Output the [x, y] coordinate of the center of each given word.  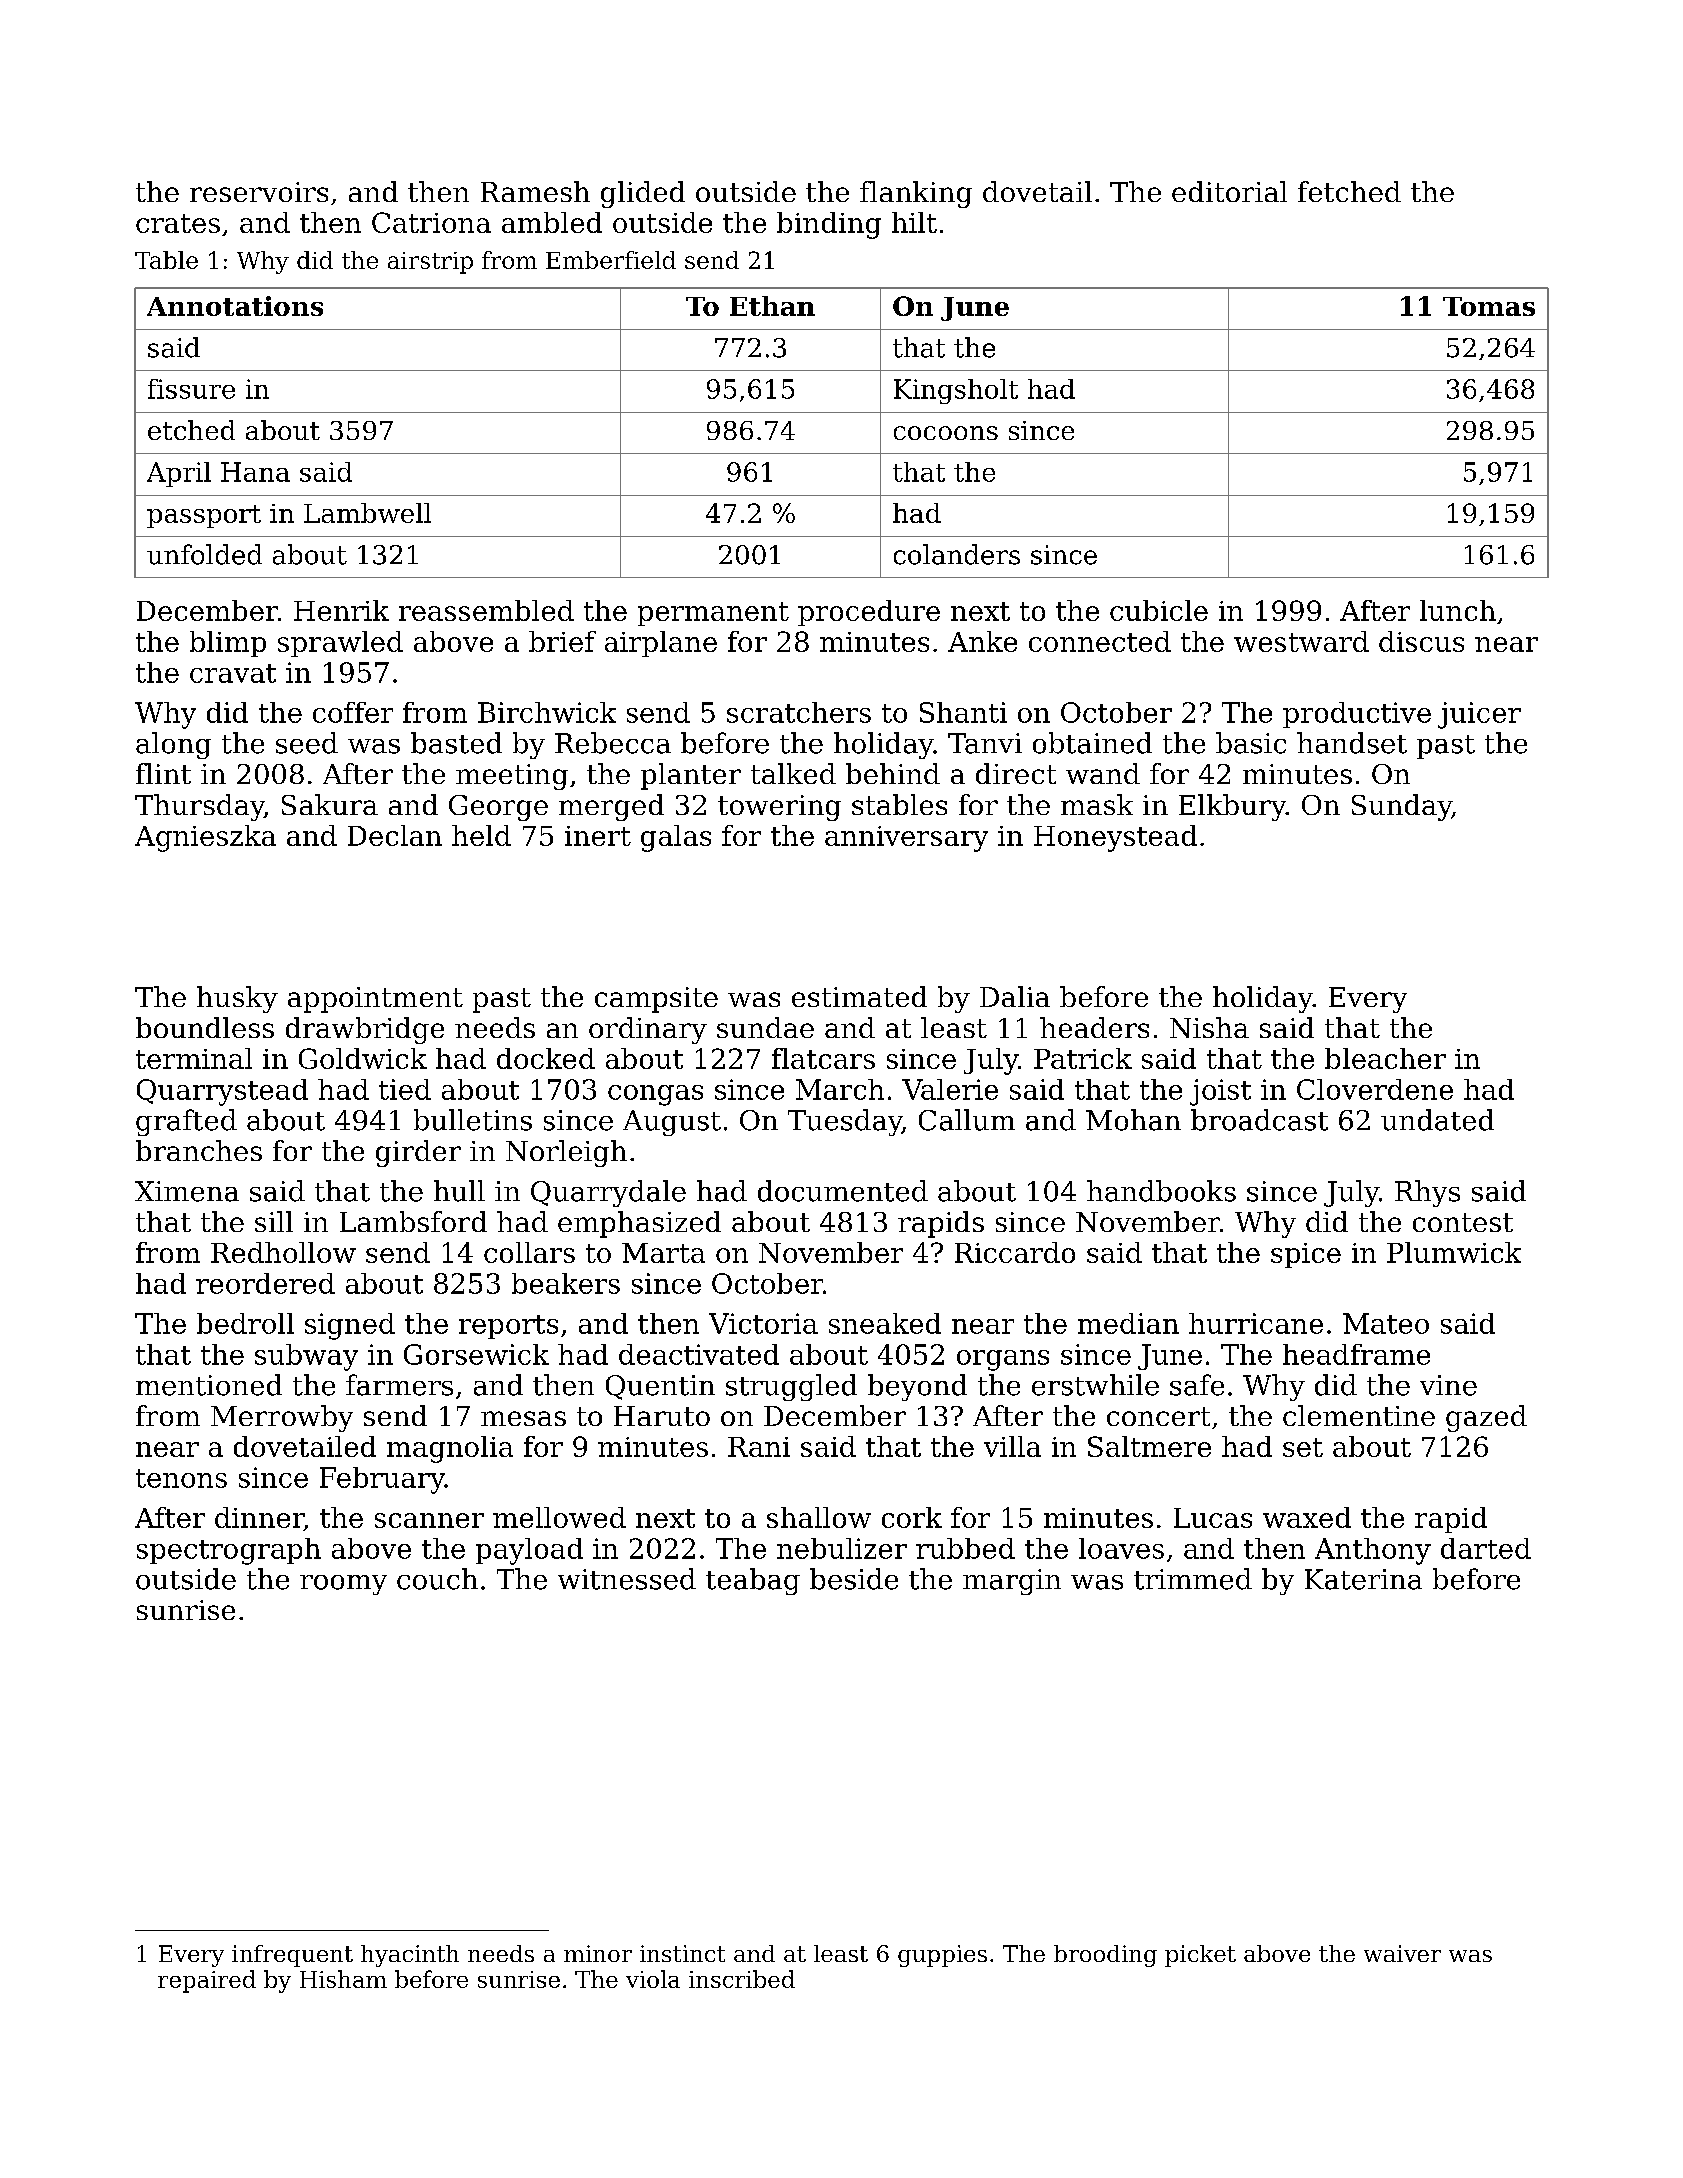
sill [274, 1221]
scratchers [799, 712]
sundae [765, 1027]
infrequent [292, 1956]
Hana [255, 472]
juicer [1479, 715]
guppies [942, 1956]
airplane [661, 644]
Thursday [199, 807]
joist [1220, 1092]
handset [1352, 743]
